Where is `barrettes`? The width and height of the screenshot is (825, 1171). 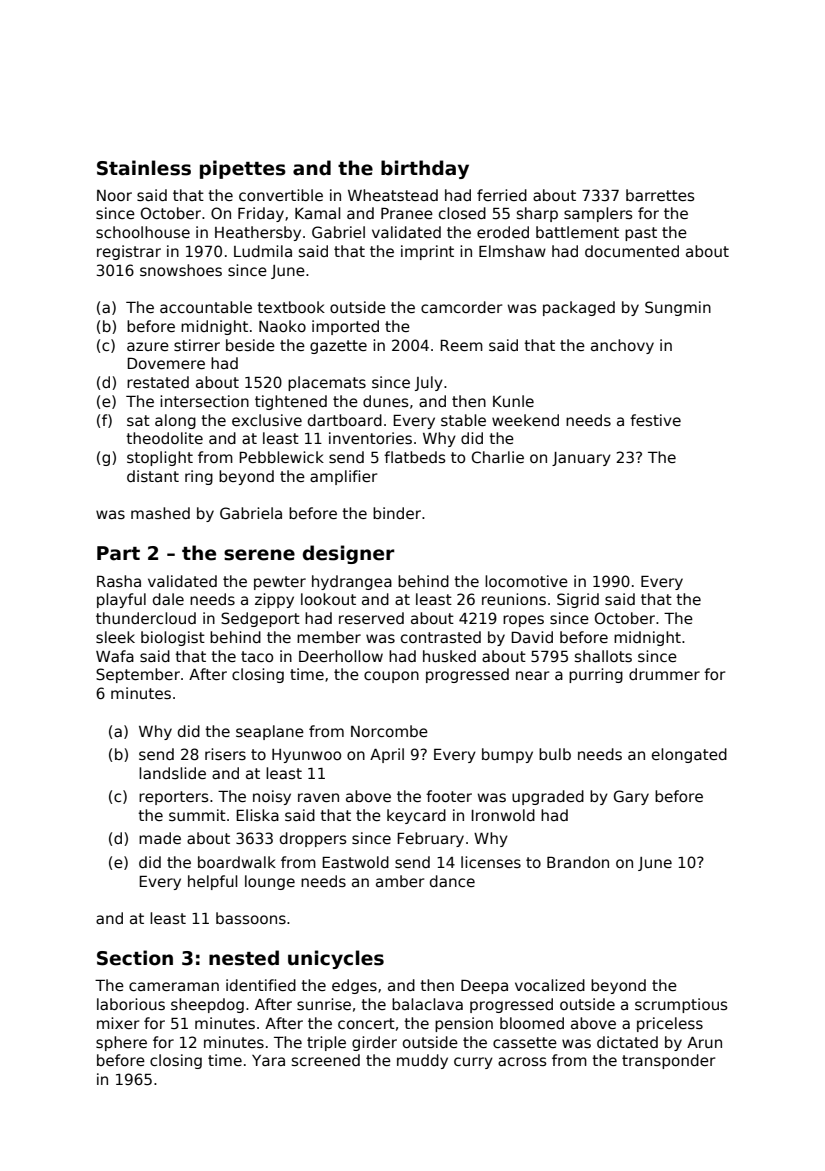
barrettes is located at coordinates (660, 195).
